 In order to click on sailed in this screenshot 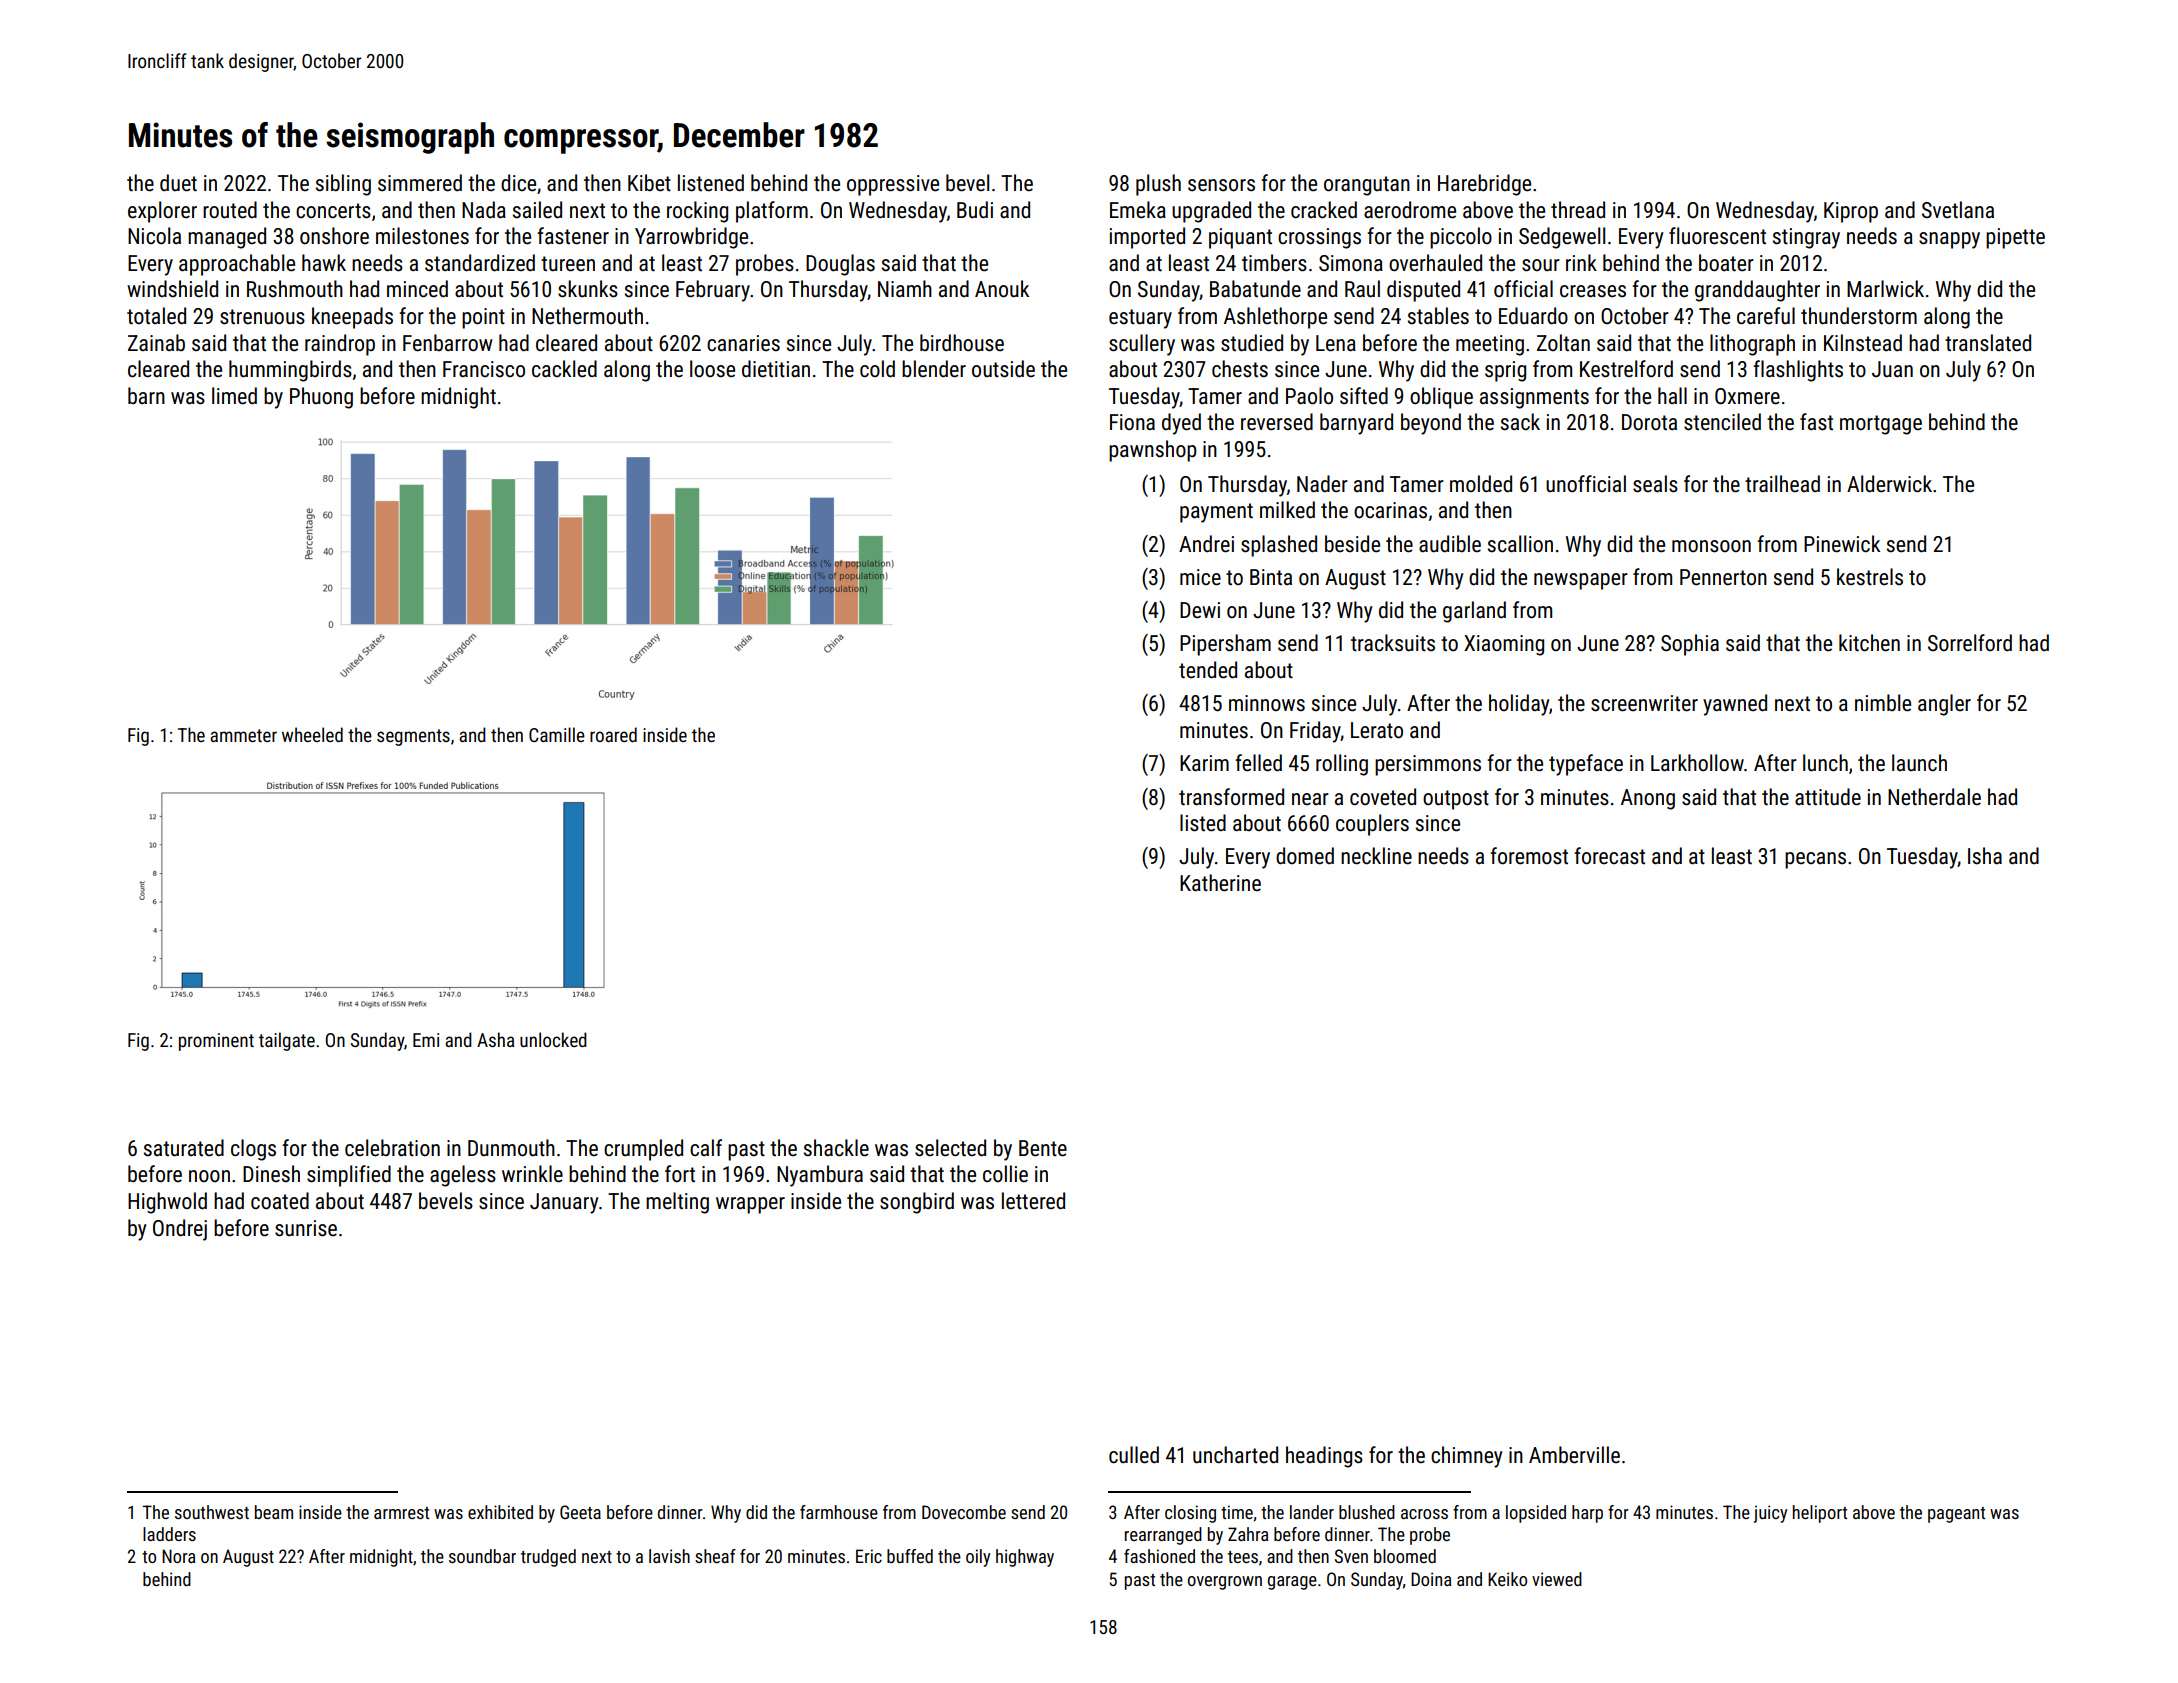, I will do `click(537, 210)`.
